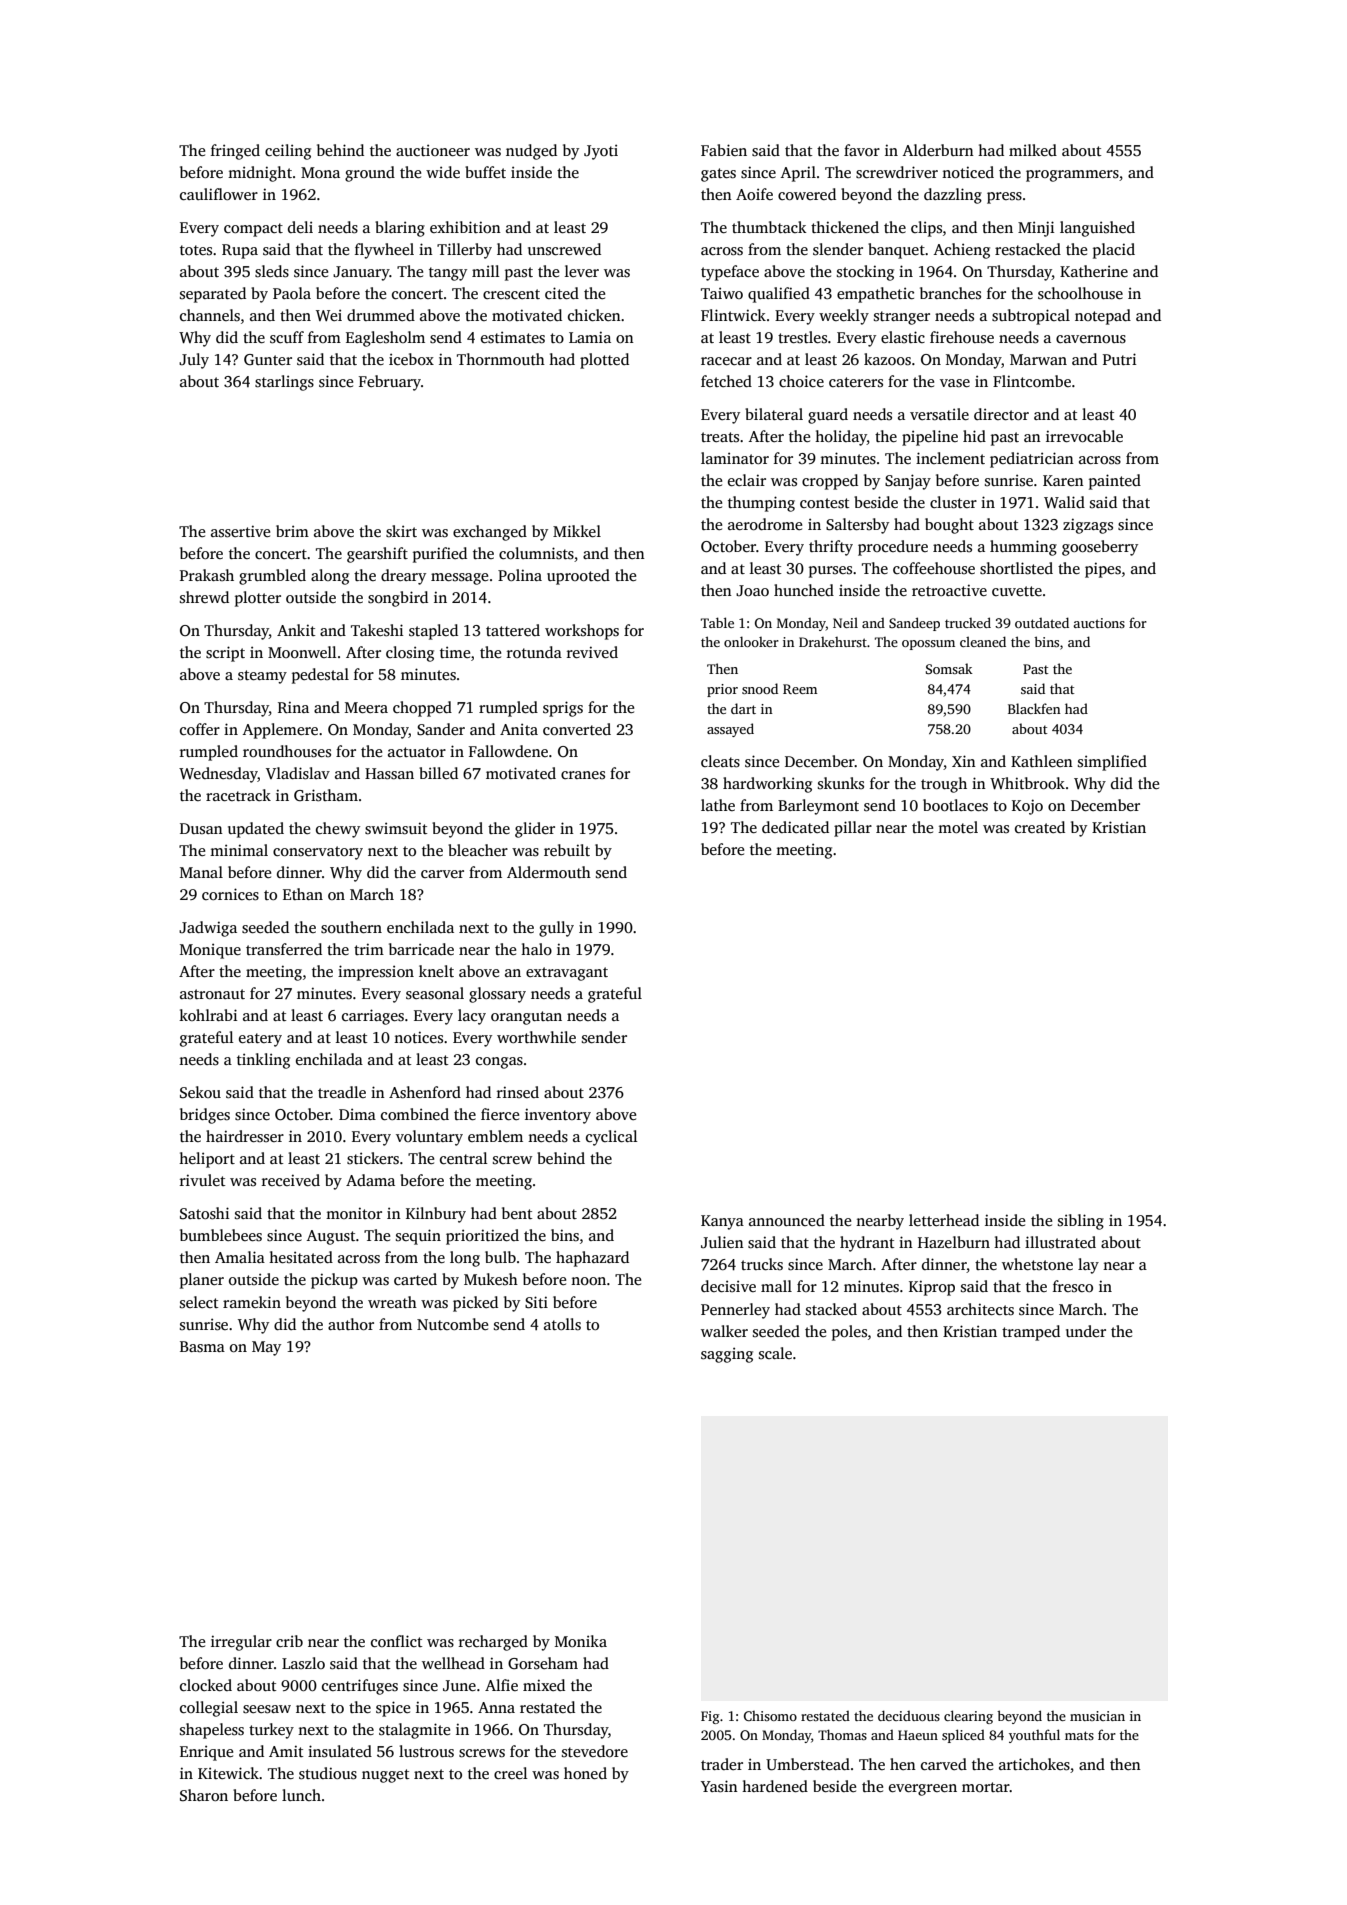 This image has width=1347, height=1905. What do you see at coordinates (774, 414) in the image?
I see `bilateral` at bounding box center [774, 414].
